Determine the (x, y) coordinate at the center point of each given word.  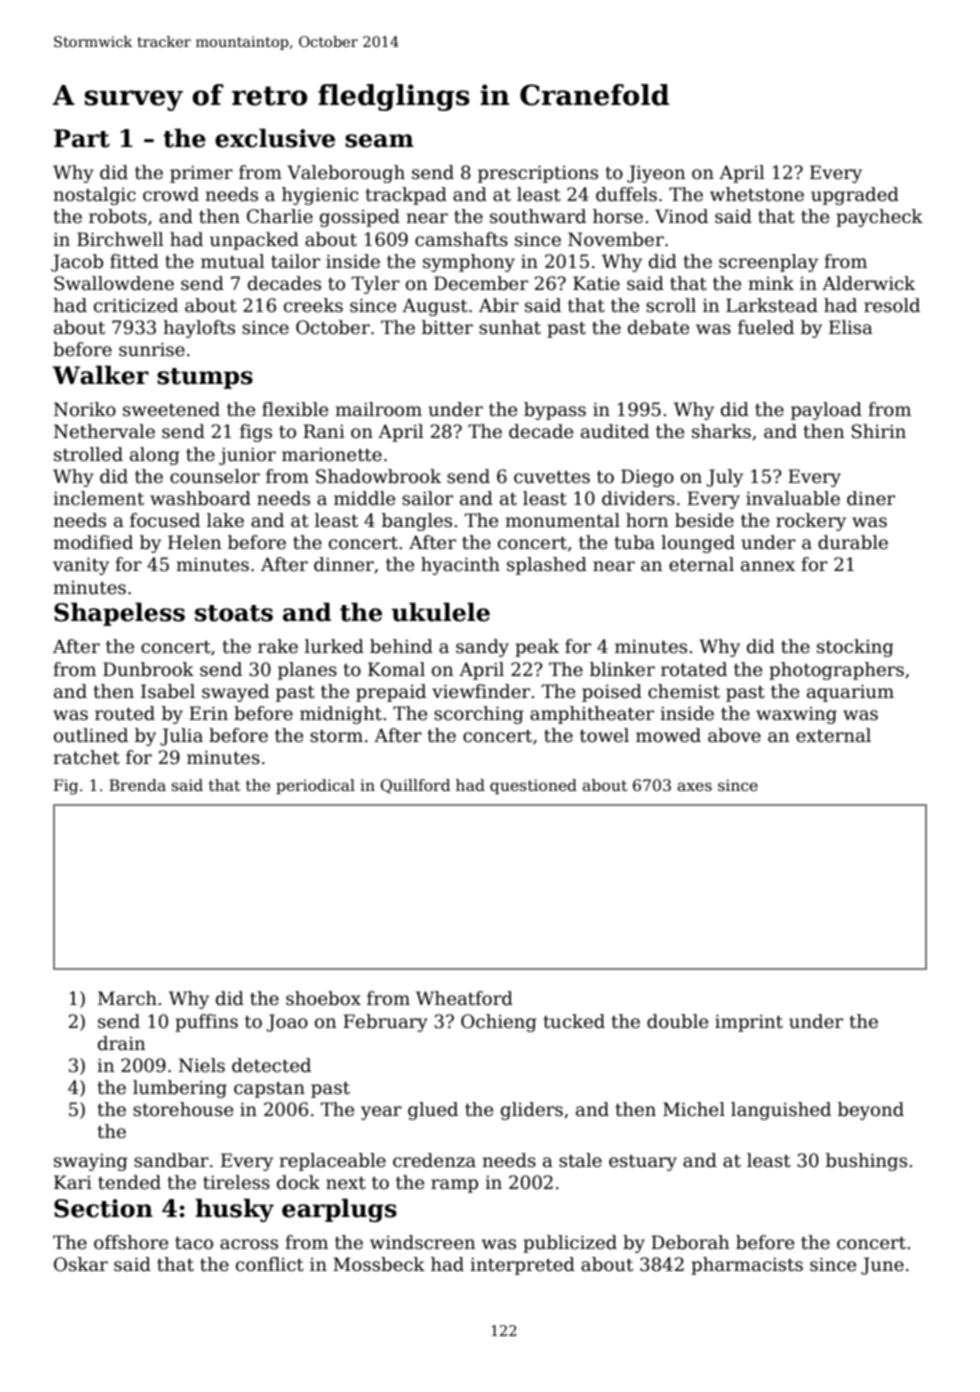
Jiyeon (656, 174)
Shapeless (119, 614)
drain (122, 1043)
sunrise (152, 349)
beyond (871, 1111)
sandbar (171, 1160)
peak (537, 648)
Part (82, 138)
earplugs (339, 1210)
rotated (694, 669)
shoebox (323, 998)
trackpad (406, 196)
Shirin (879, 431)
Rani (324, 431)
